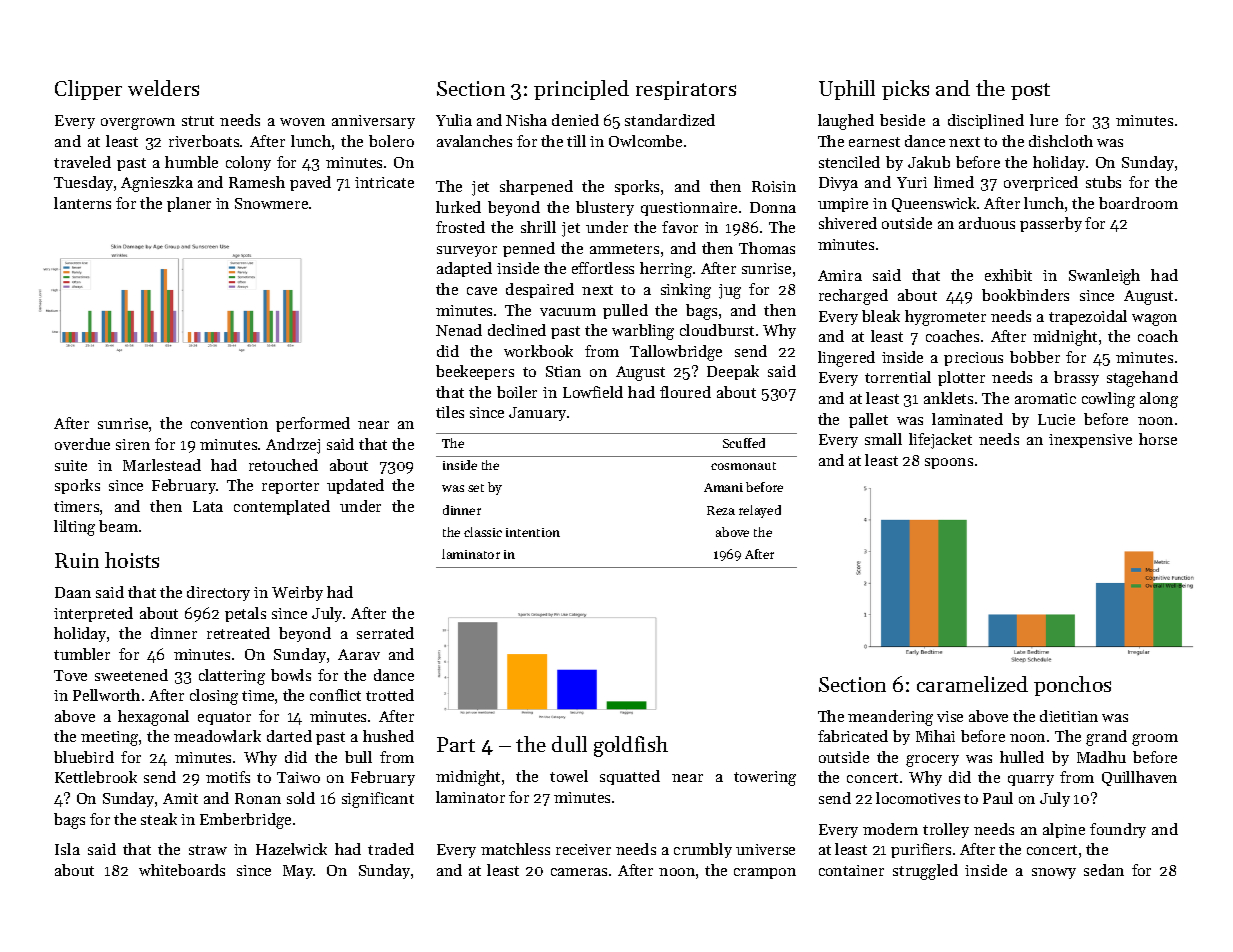  I want to click on welders, so click(163, 88).
